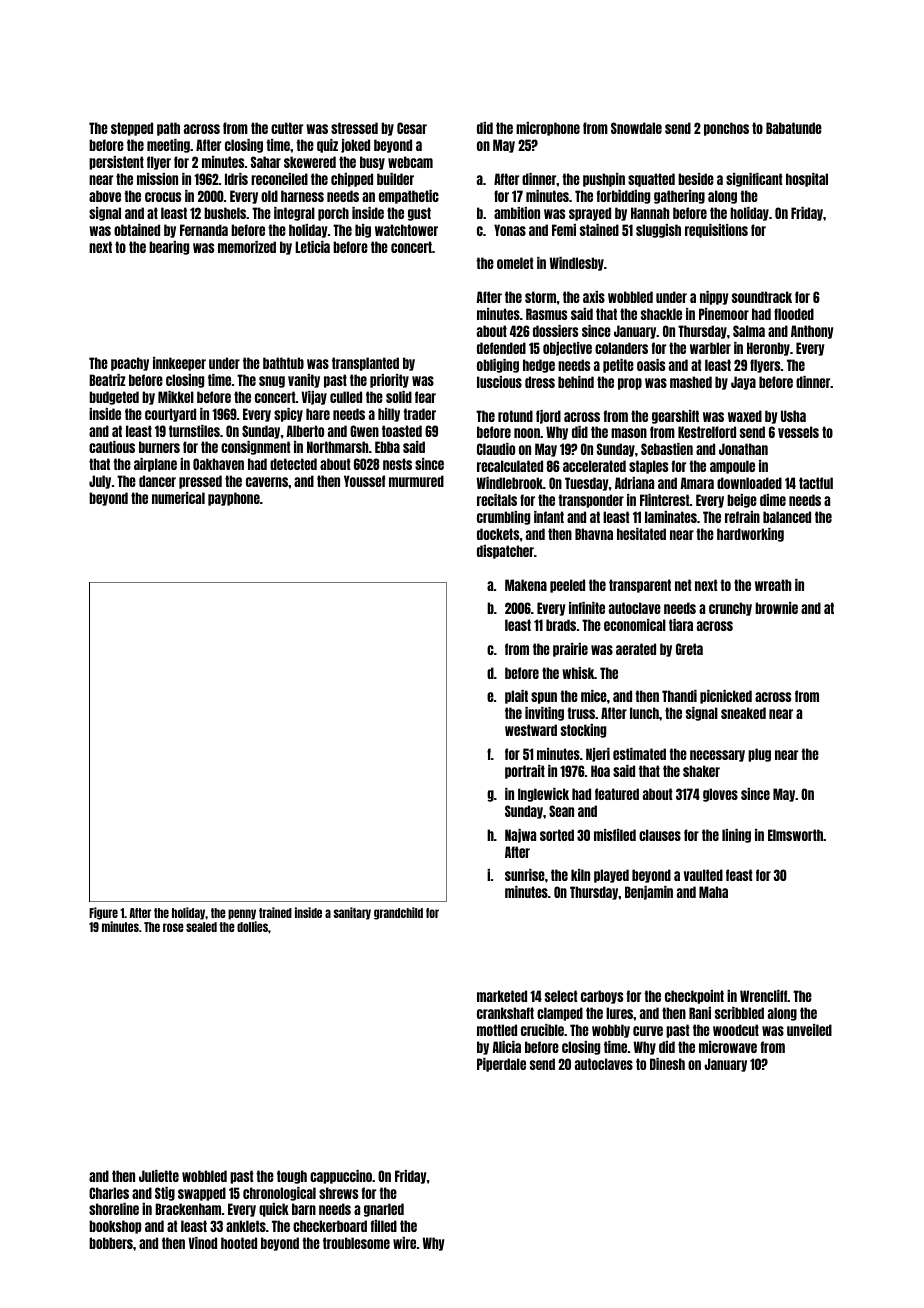 This screenshot has width=924, height=1308. What do you see at coordinates (498, 534) in the screenshot?
I see `dockets` at bounding box center [498, 534].
